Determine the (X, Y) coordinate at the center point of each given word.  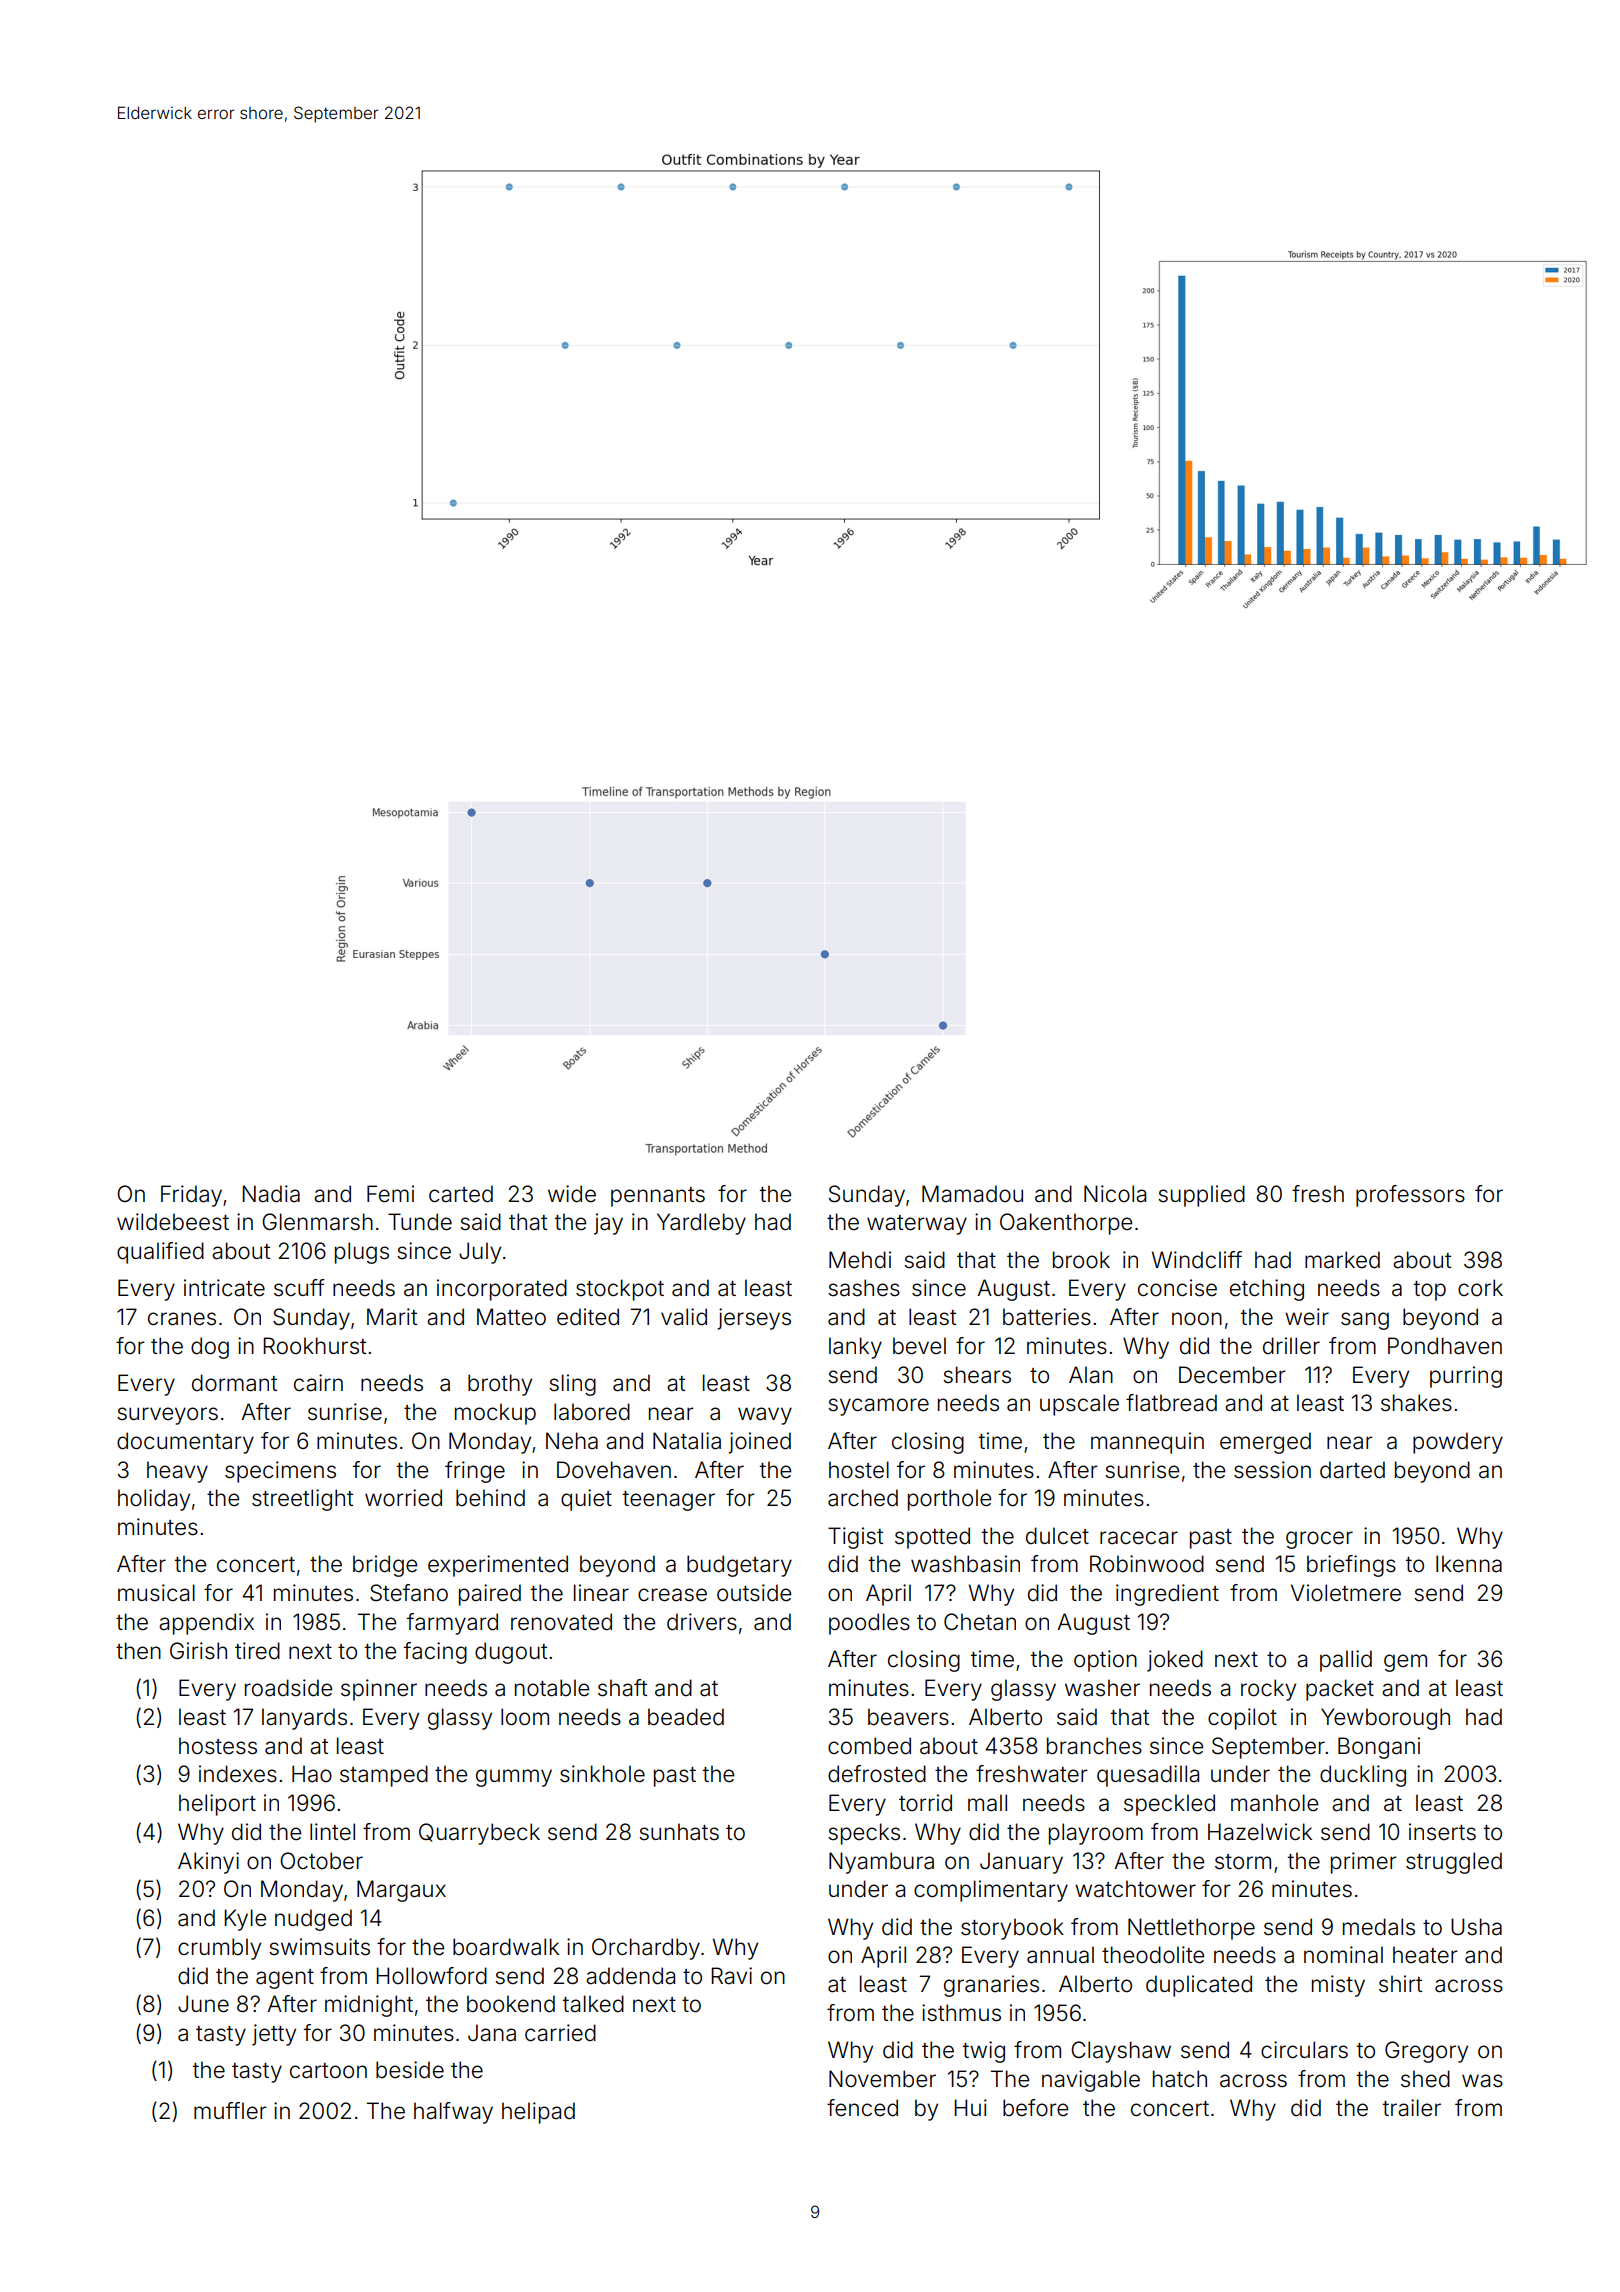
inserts (1442, 1832)
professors (1410, 1196)
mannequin (1147, 1443)
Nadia (271, 1194)
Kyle (245, 1920)
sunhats (679, 1832)
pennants (658, 1197)
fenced (862, 2108)
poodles (869, 1624)
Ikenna (1469, 1564)
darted (1352, 1470)
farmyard (452, 1624)
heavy (177, 1472)
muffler (230, 2111)
